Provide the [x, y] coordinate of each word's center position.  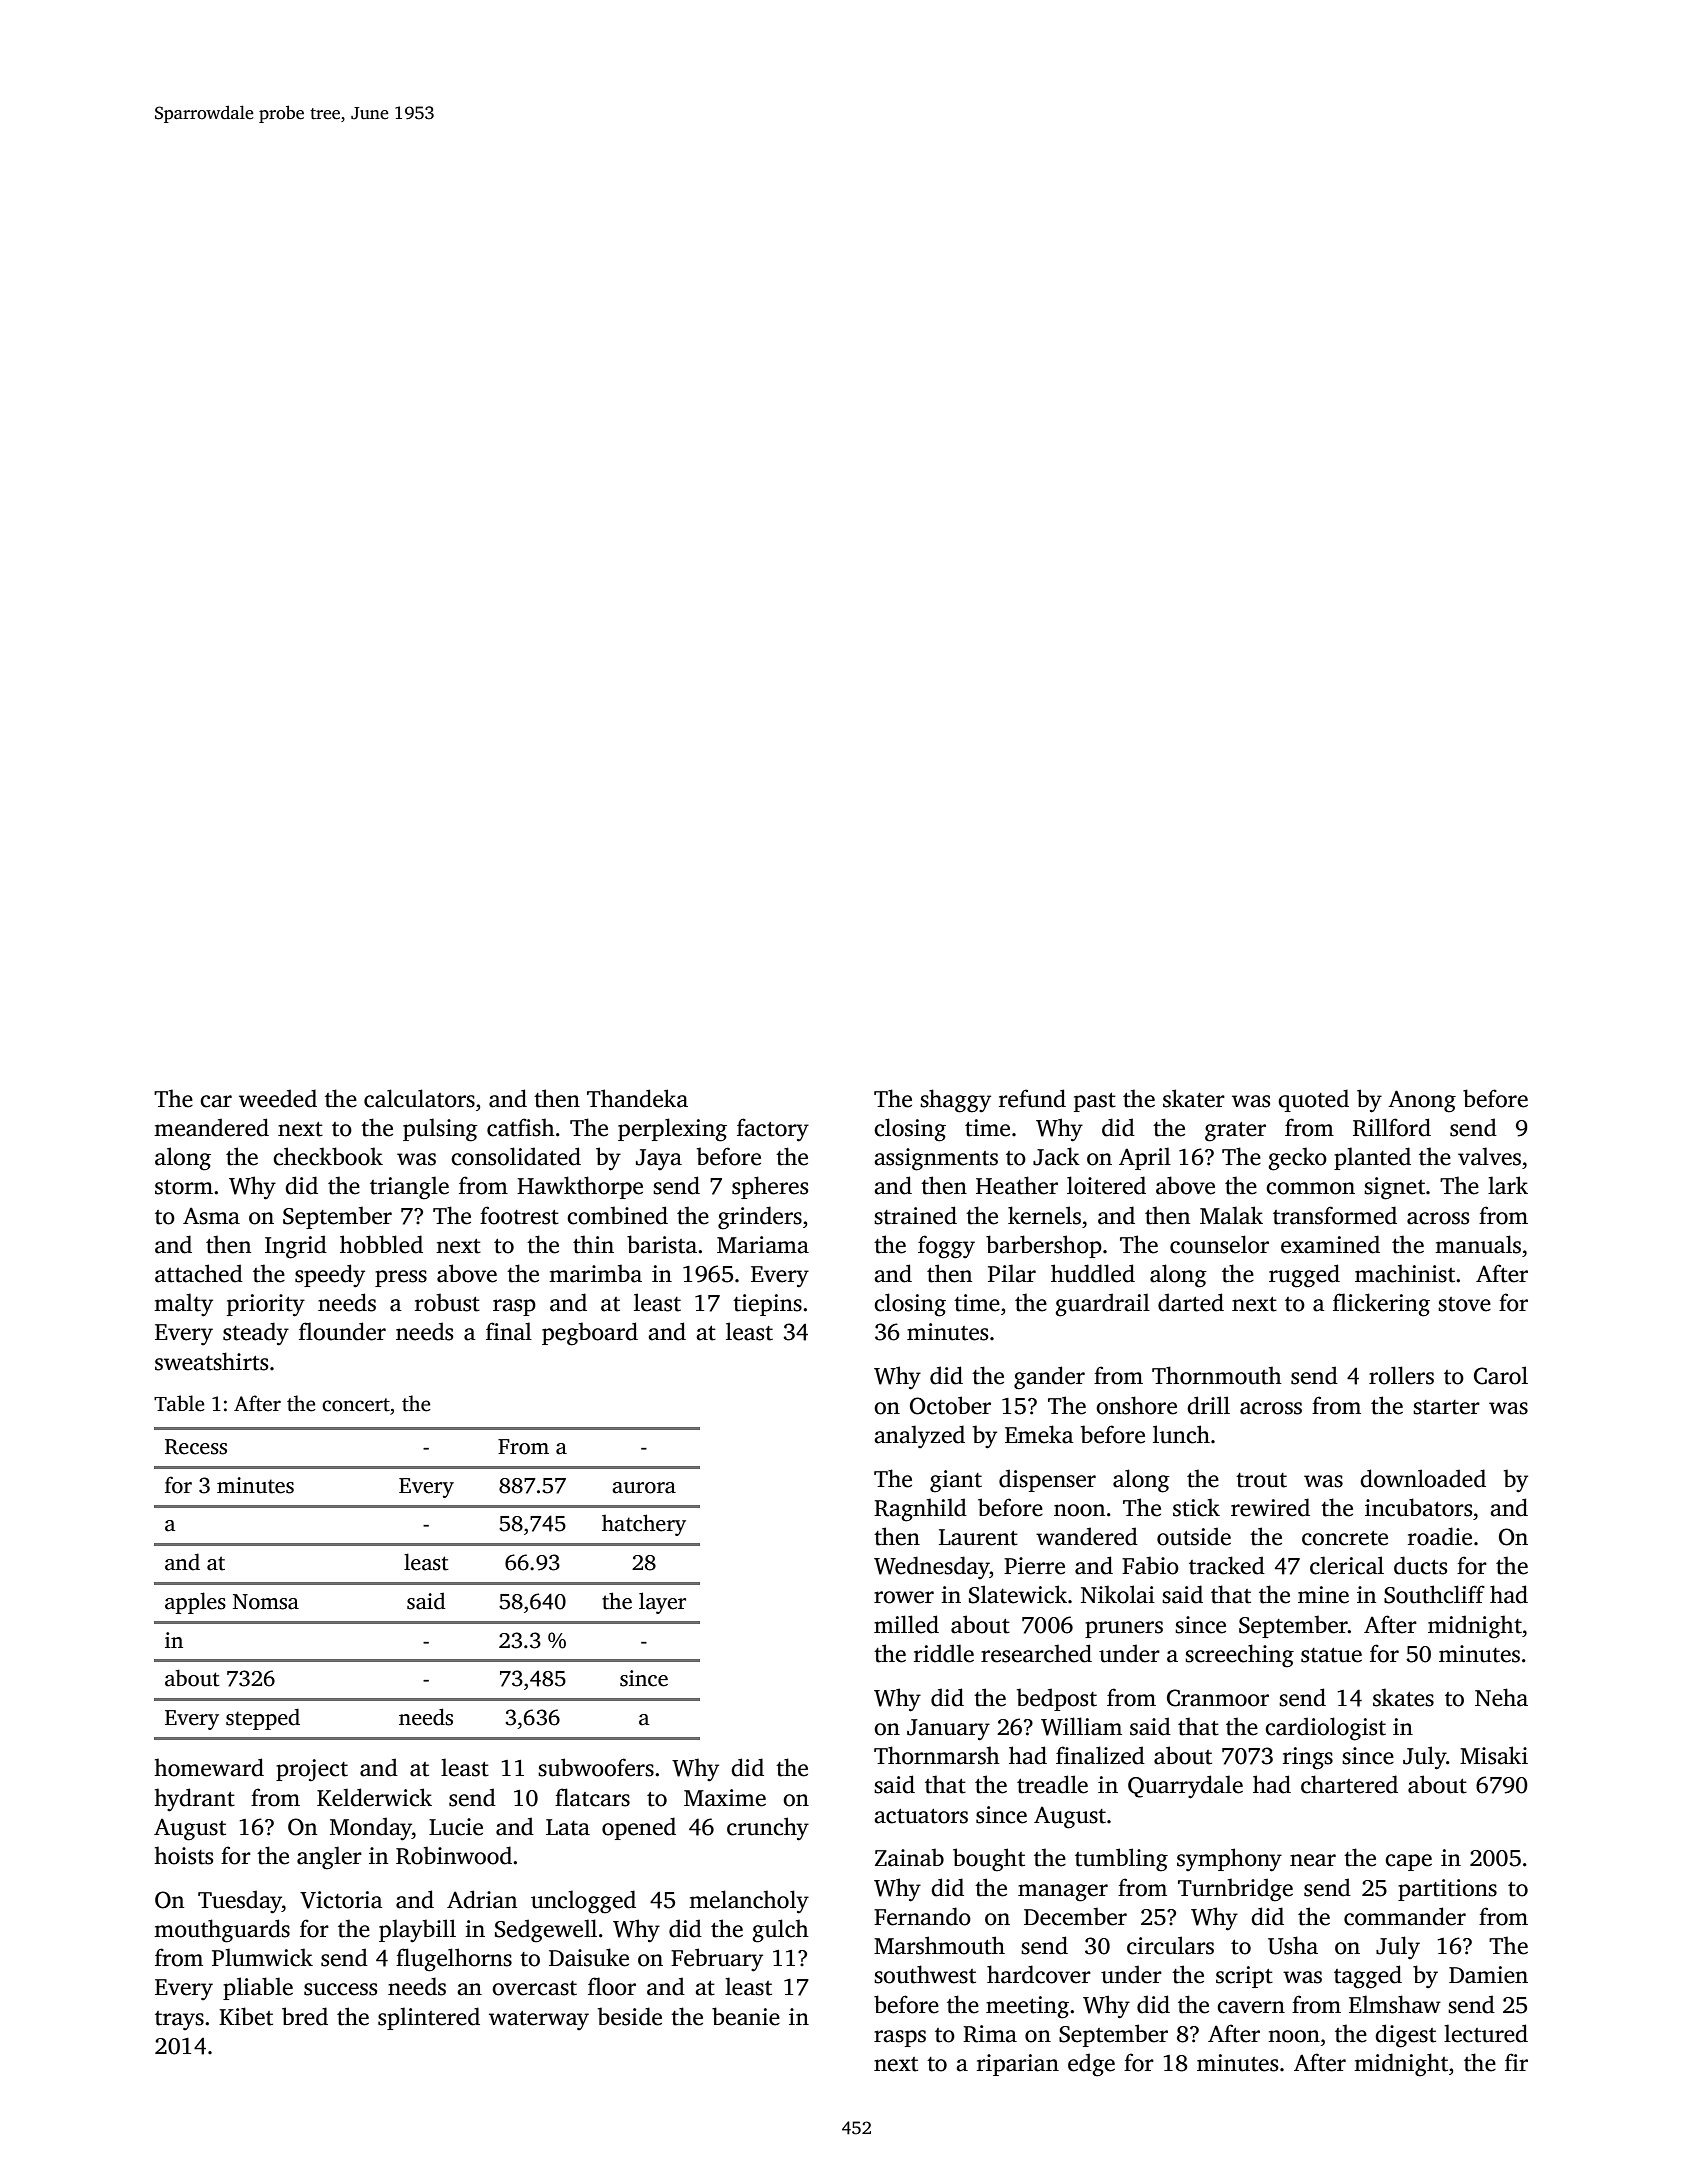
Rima [990, 2034]
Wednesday [932, 1567]
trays [179, 2020]
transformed [1335, 1215]
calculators [419, 1098]
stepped [263, 1719]
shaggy [955, 1101]
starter [1446, 1407]
